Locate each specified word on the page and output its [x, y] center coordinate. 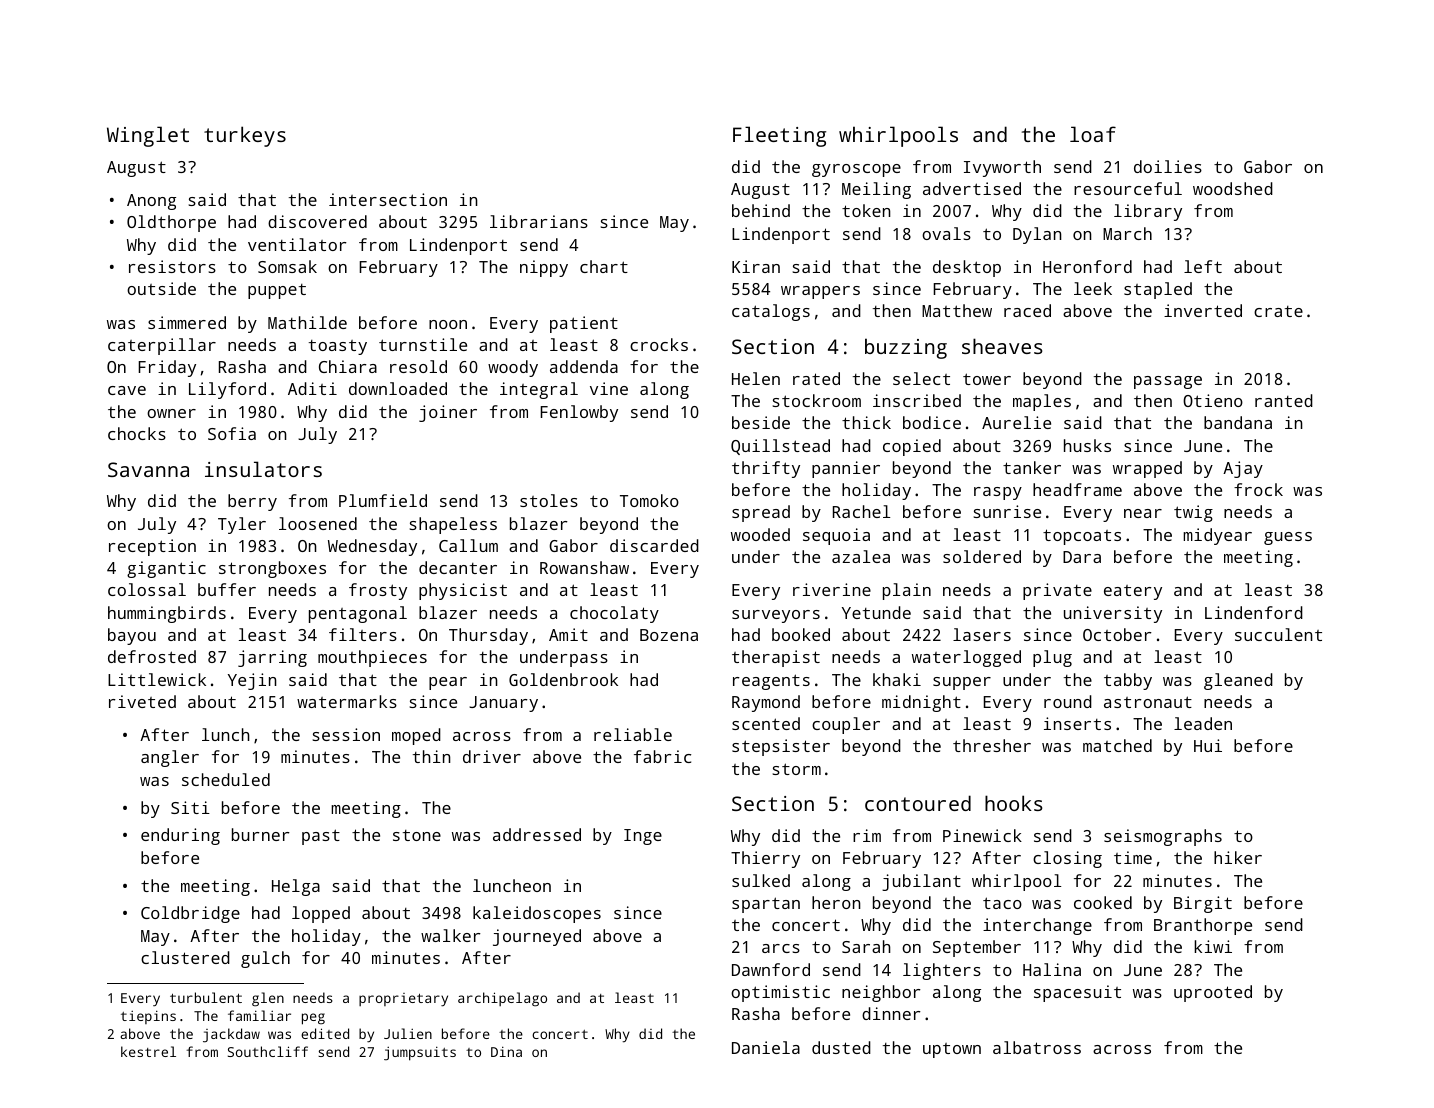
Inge [643, 837]
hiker [1238, 857]
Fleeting [779, 136]
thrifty [766, 469]
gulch [265, 959]
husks [1087, 445]
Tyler [242, 525]
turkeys [245, 136]
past [321, 837]
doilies [1168, 166]
